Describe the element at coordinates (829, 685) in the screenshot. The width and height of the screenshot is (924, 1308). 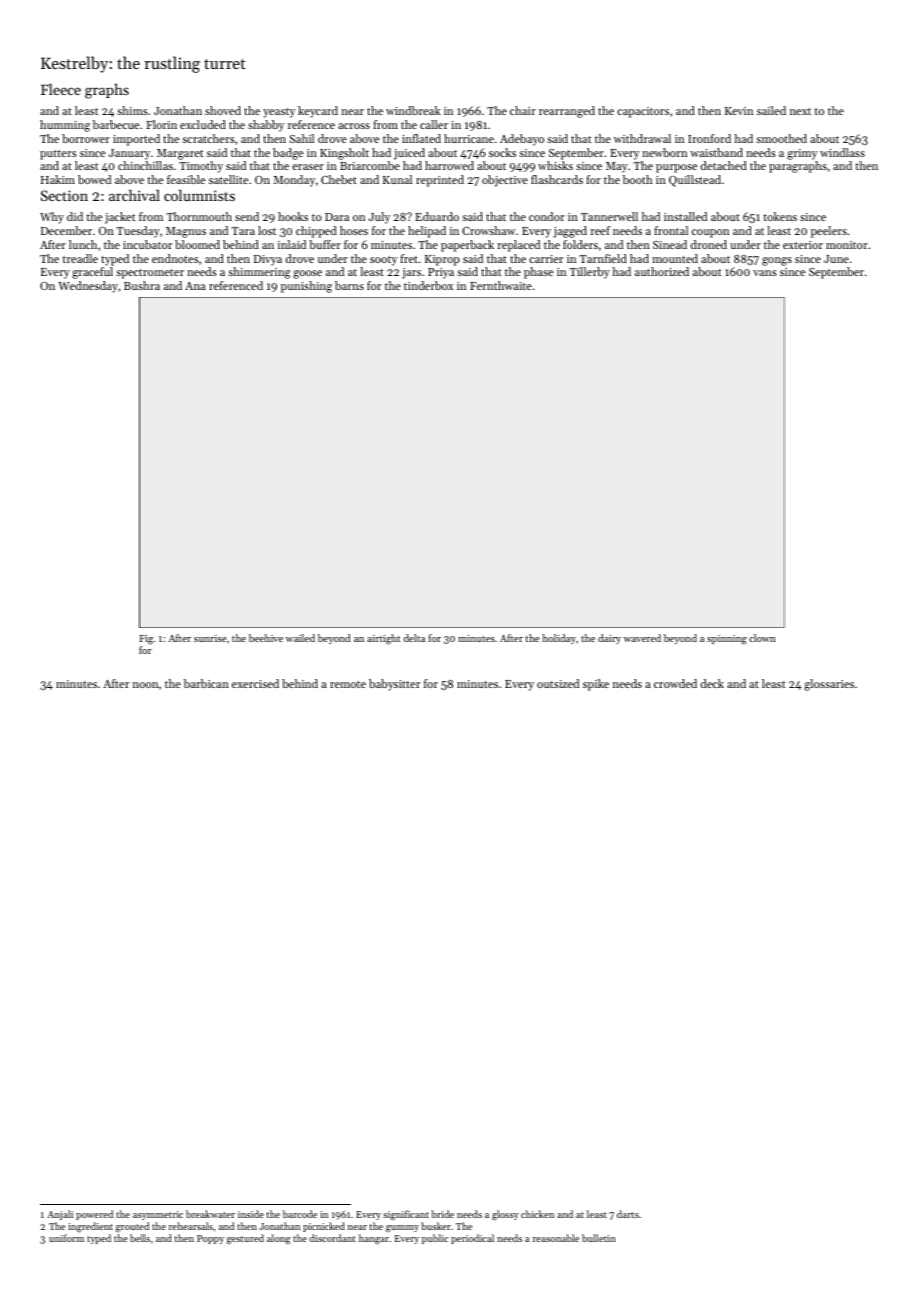
I see `glossaries` at that location.
